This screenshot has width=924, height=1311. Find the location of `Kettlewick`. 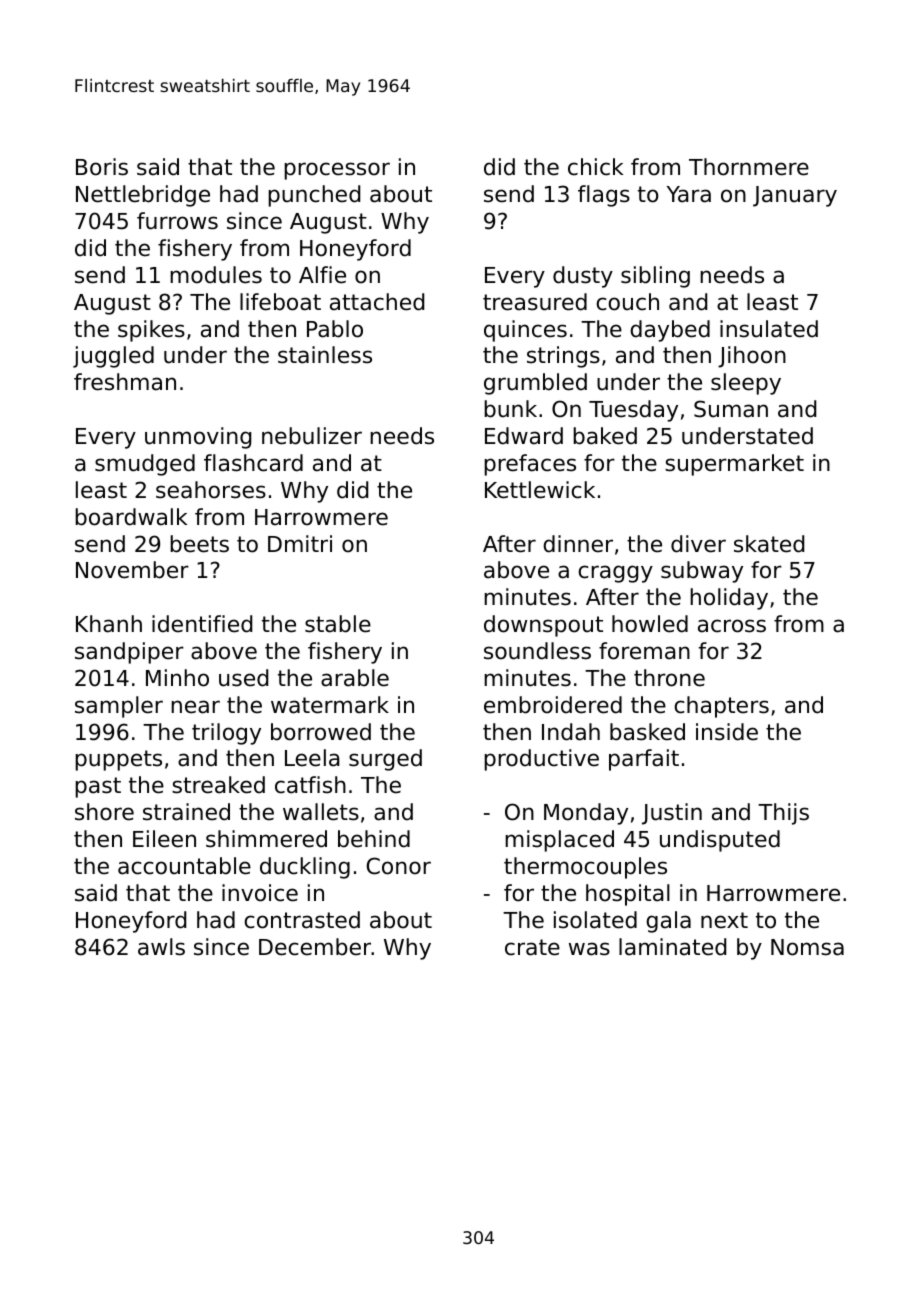

Kettlewick is located at coordinates (540, 490).
